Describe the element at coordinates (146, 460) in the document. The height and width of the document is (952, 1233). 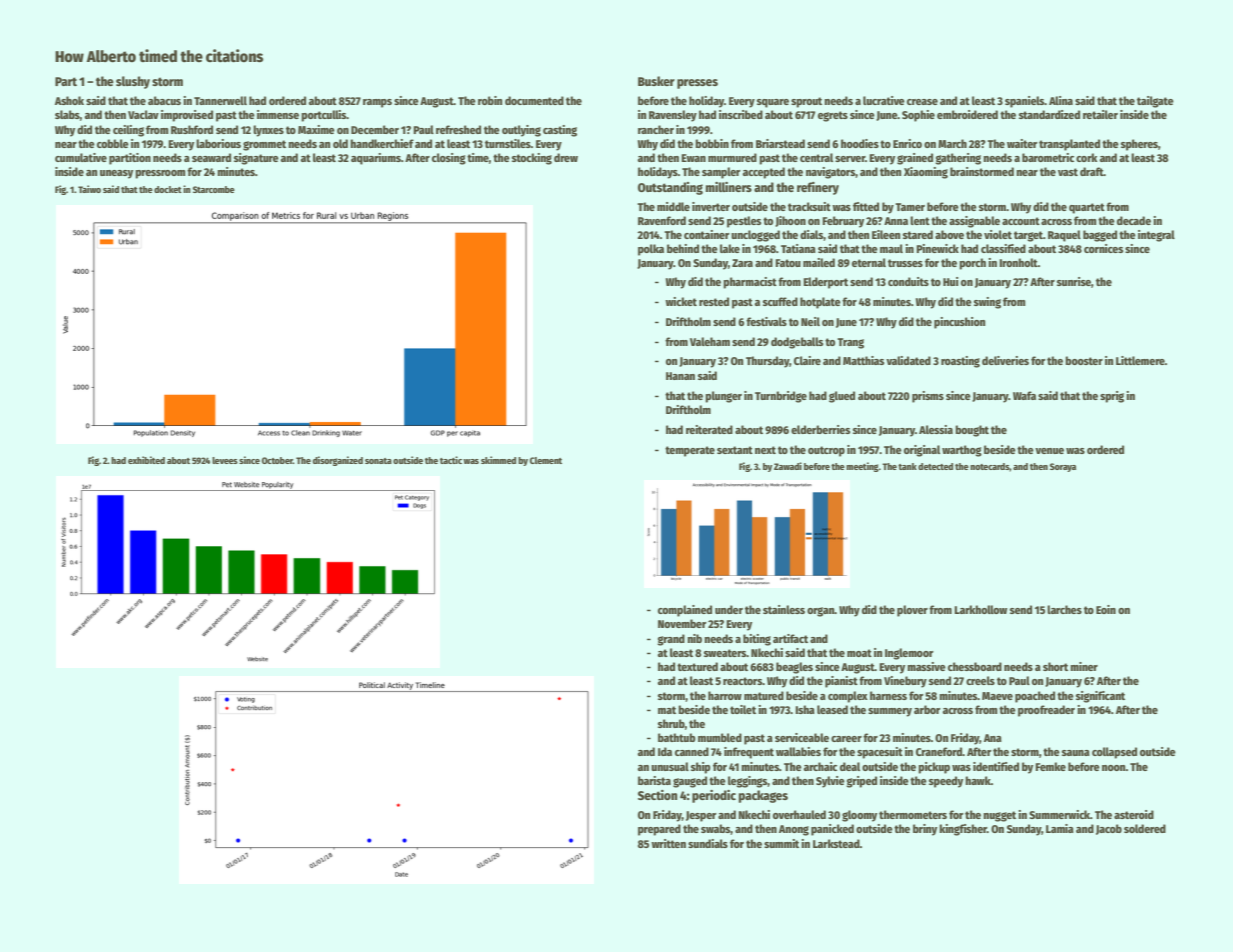
I see `exhibited` at that location.
